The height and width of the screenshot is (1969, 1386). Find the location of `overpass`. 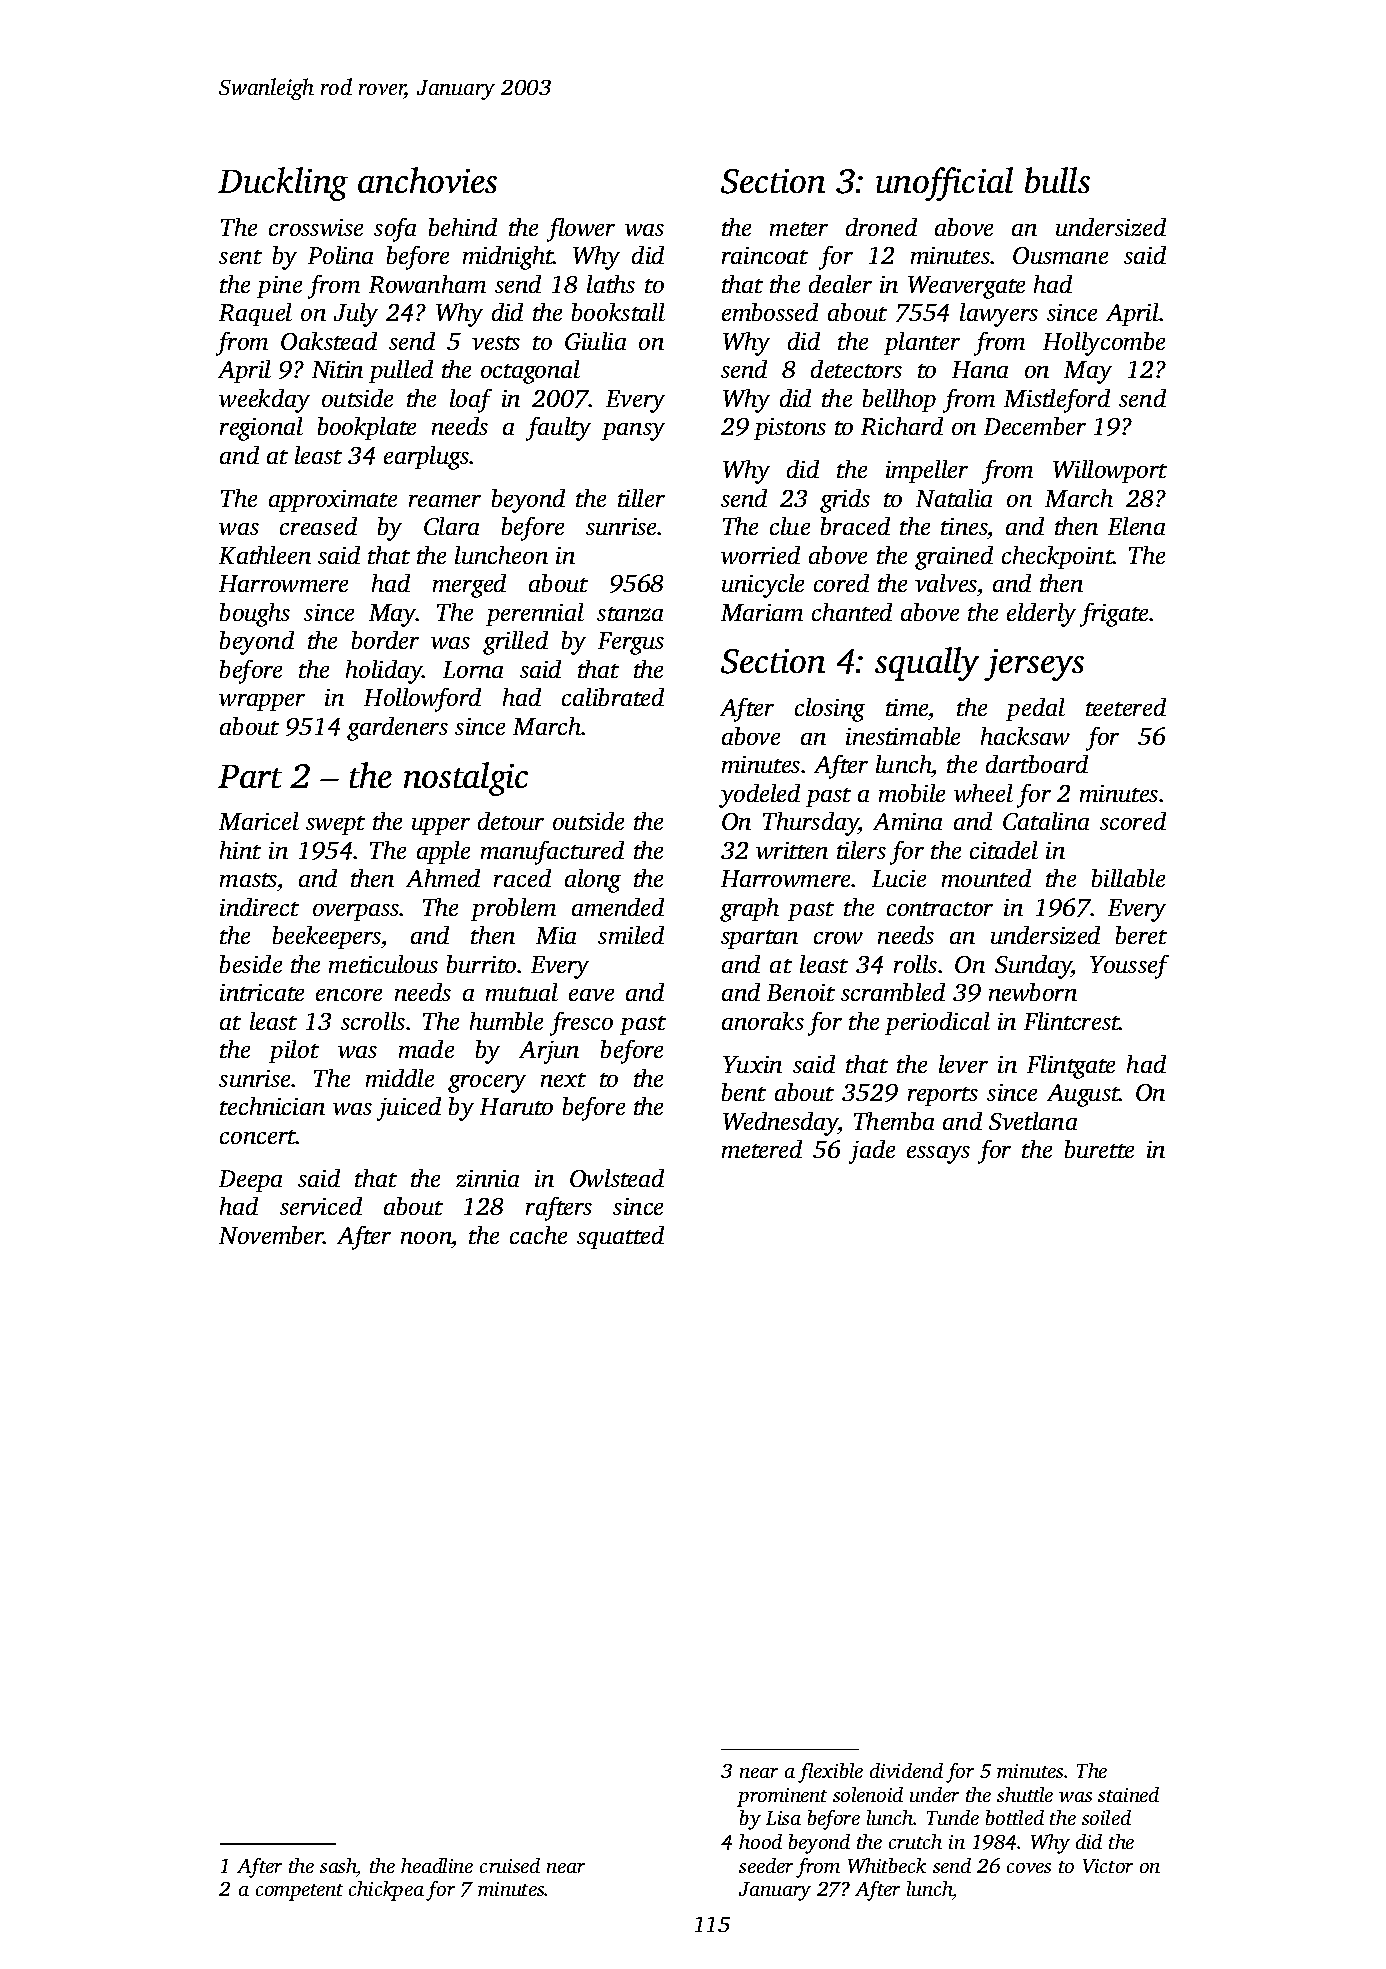

overpass is located at coordinates (356, 912).
